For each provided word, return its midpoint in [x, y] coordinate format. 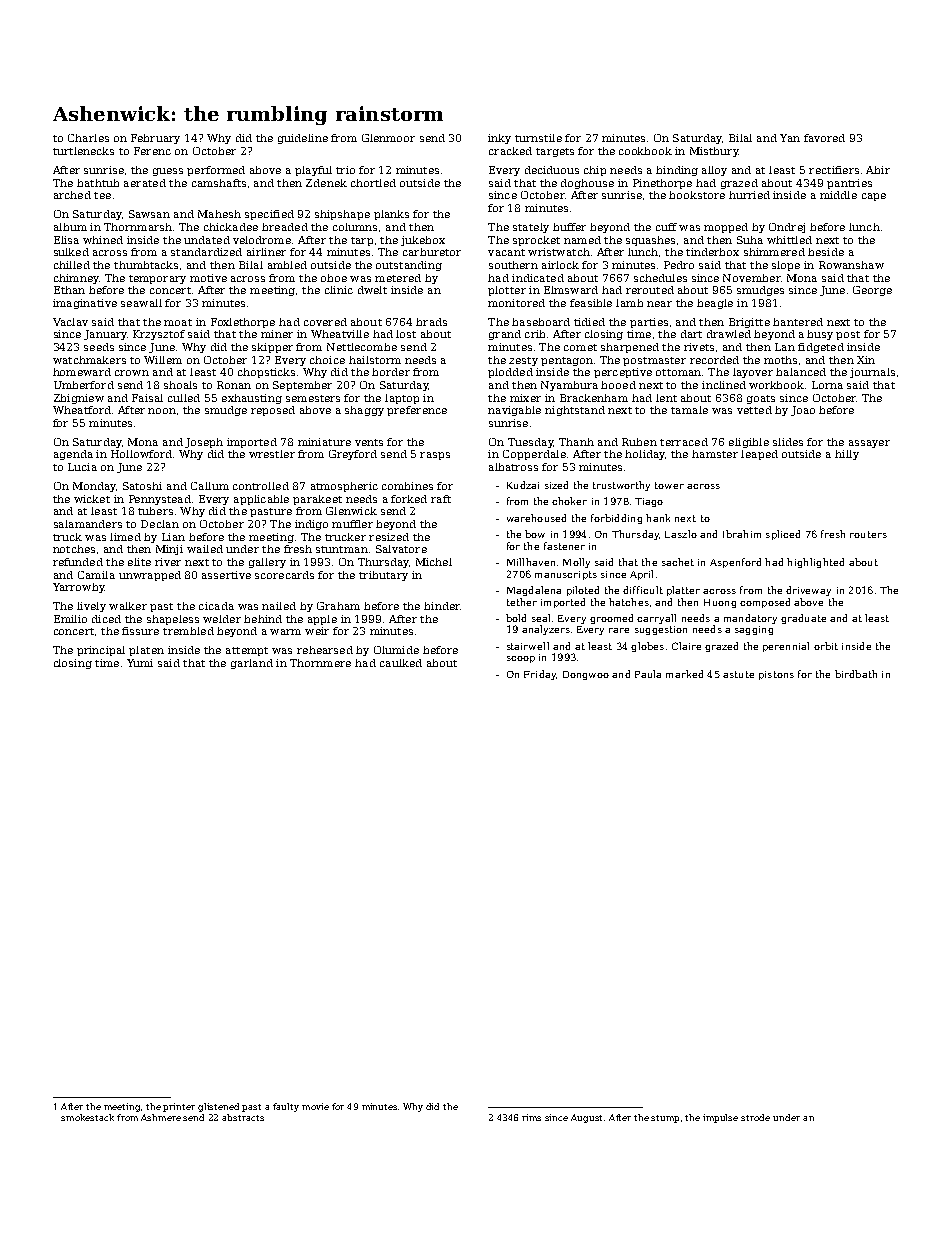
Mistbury [714, 152]
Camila [96, 575]
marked [684, 674]
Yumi [140, 663]
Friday [540, 675]
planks [391, 215]
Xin [866, 360]
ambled [287, 265]
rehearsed [325, 650]
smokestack [87, 1117]
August [586, 1118]
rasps [435, 456]
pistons [776, 675]
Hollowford [141, 454]
